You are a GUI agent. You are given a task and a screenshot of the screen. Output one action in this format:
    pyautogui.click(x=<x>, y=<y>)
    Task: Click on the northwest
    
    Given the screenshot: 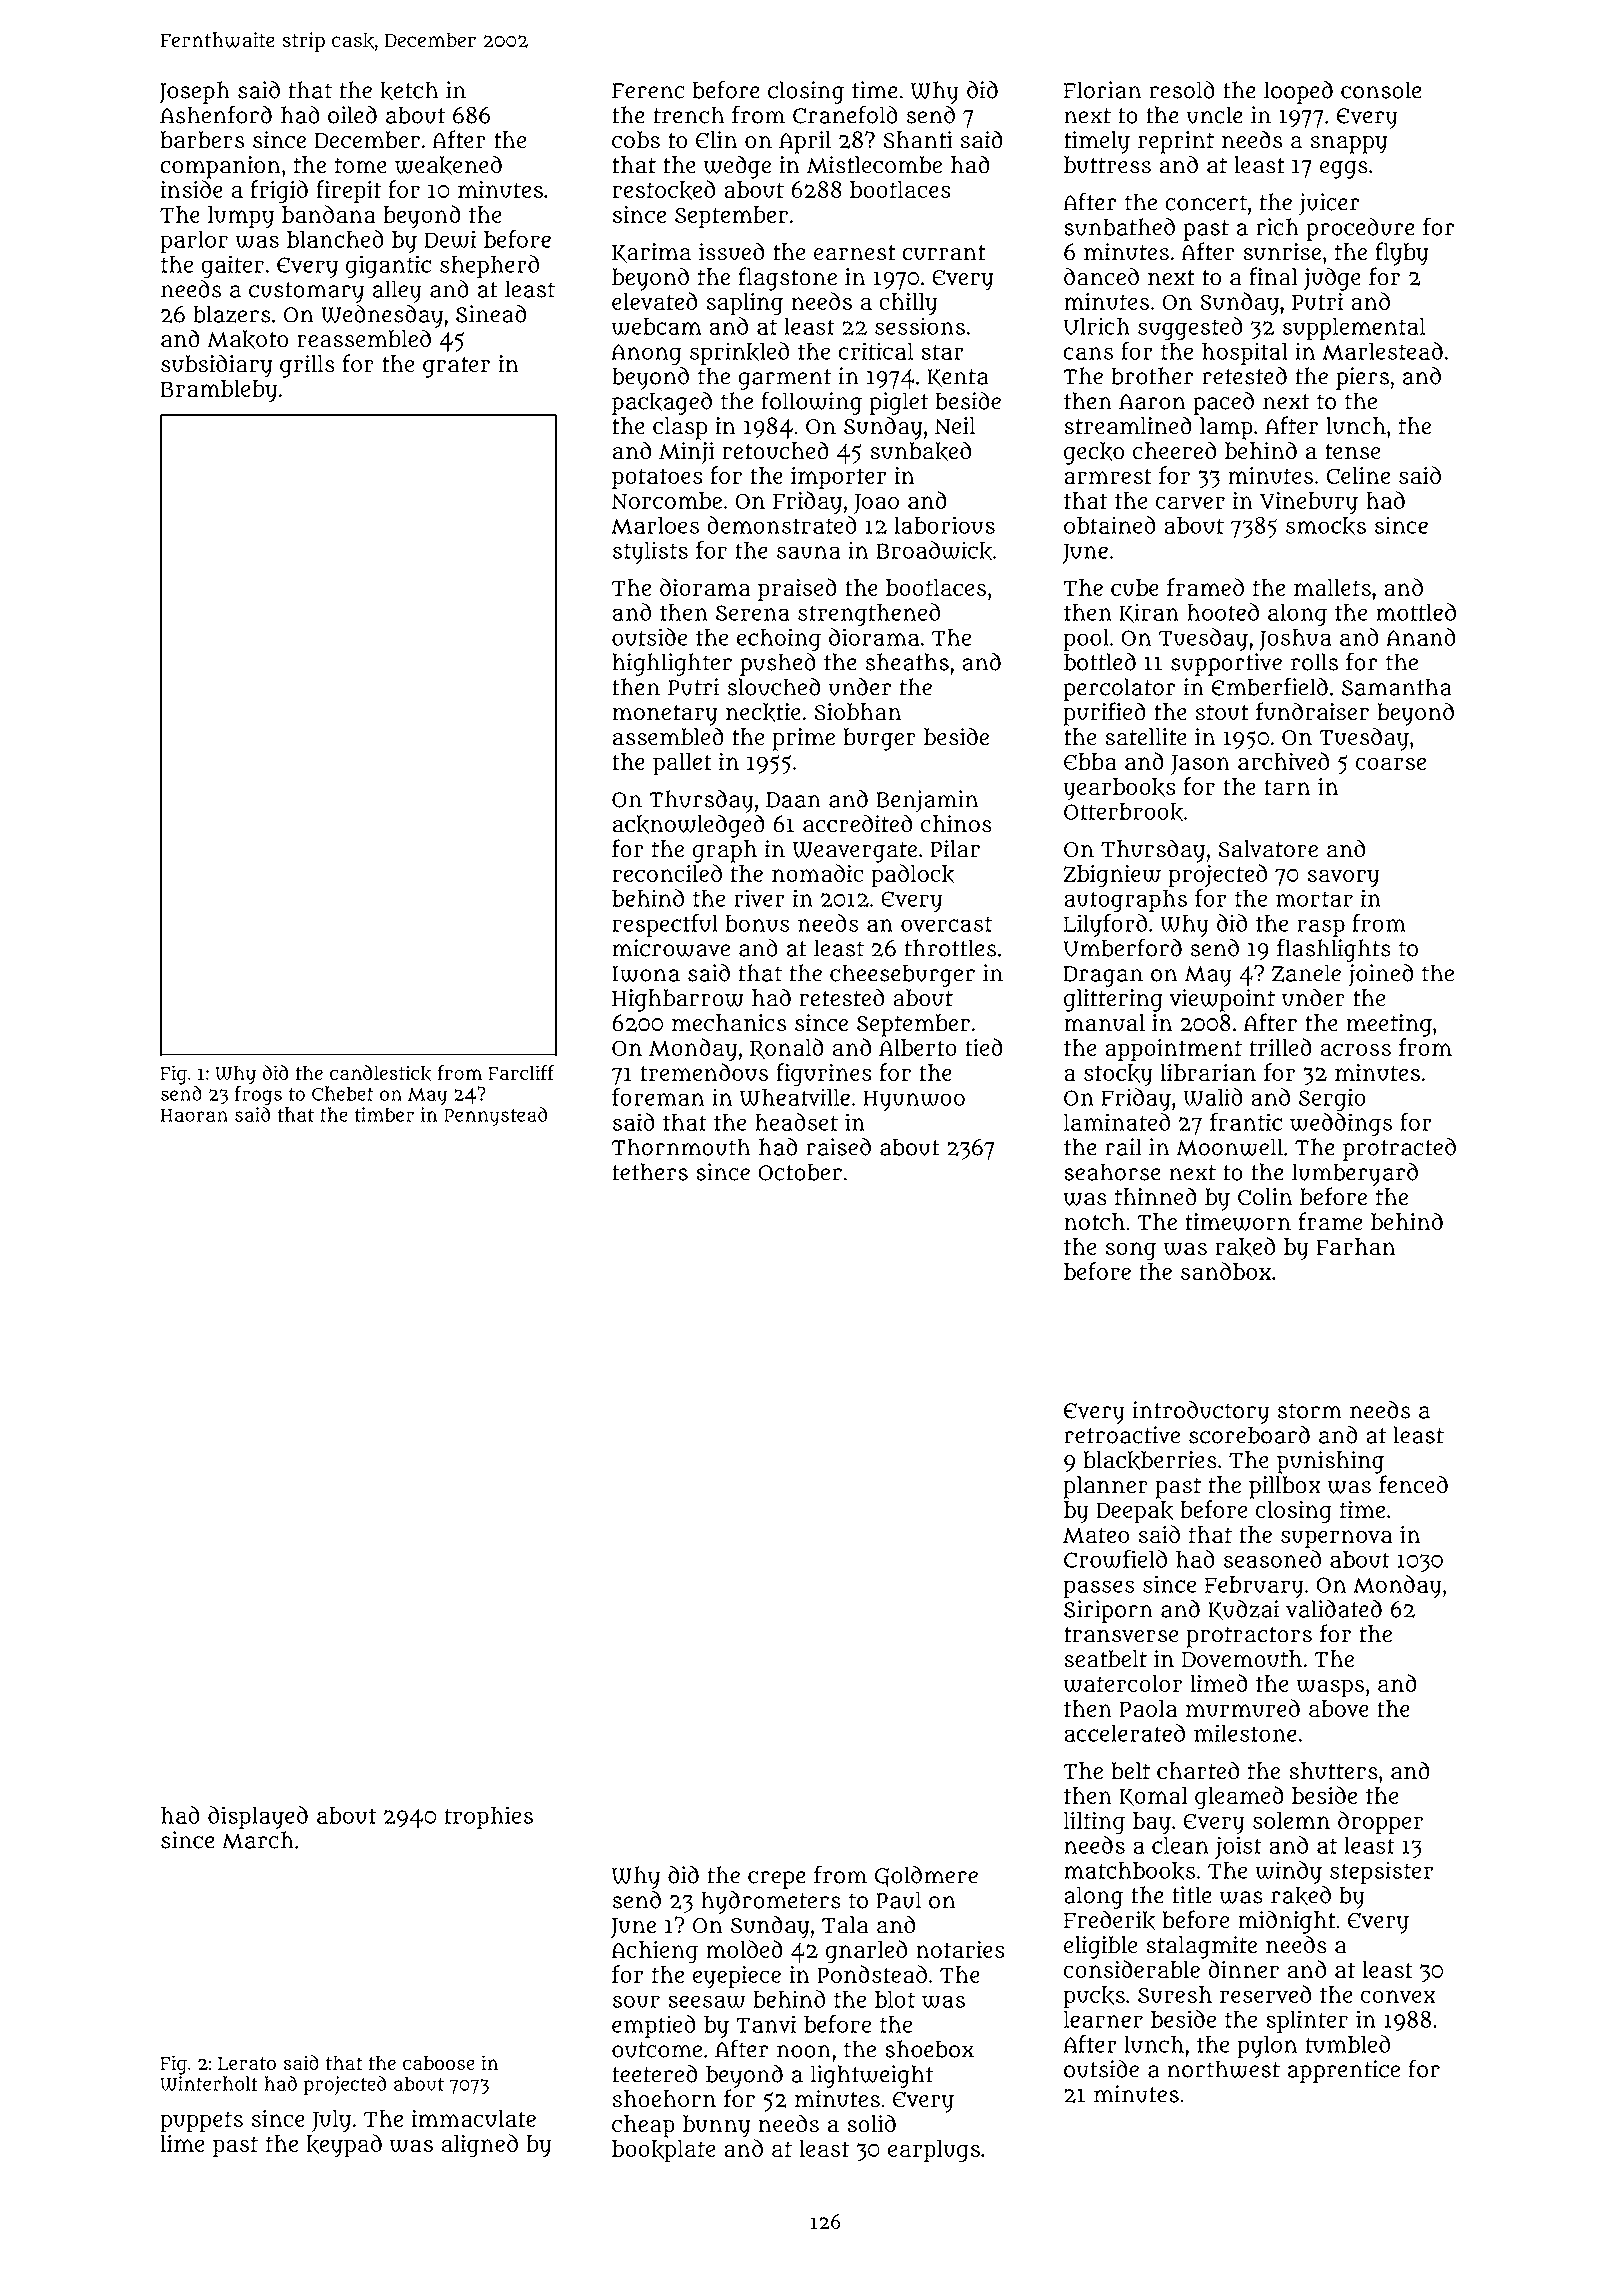 What is the action you would take?
    pyautogui.click(x=1224, y=2069)
